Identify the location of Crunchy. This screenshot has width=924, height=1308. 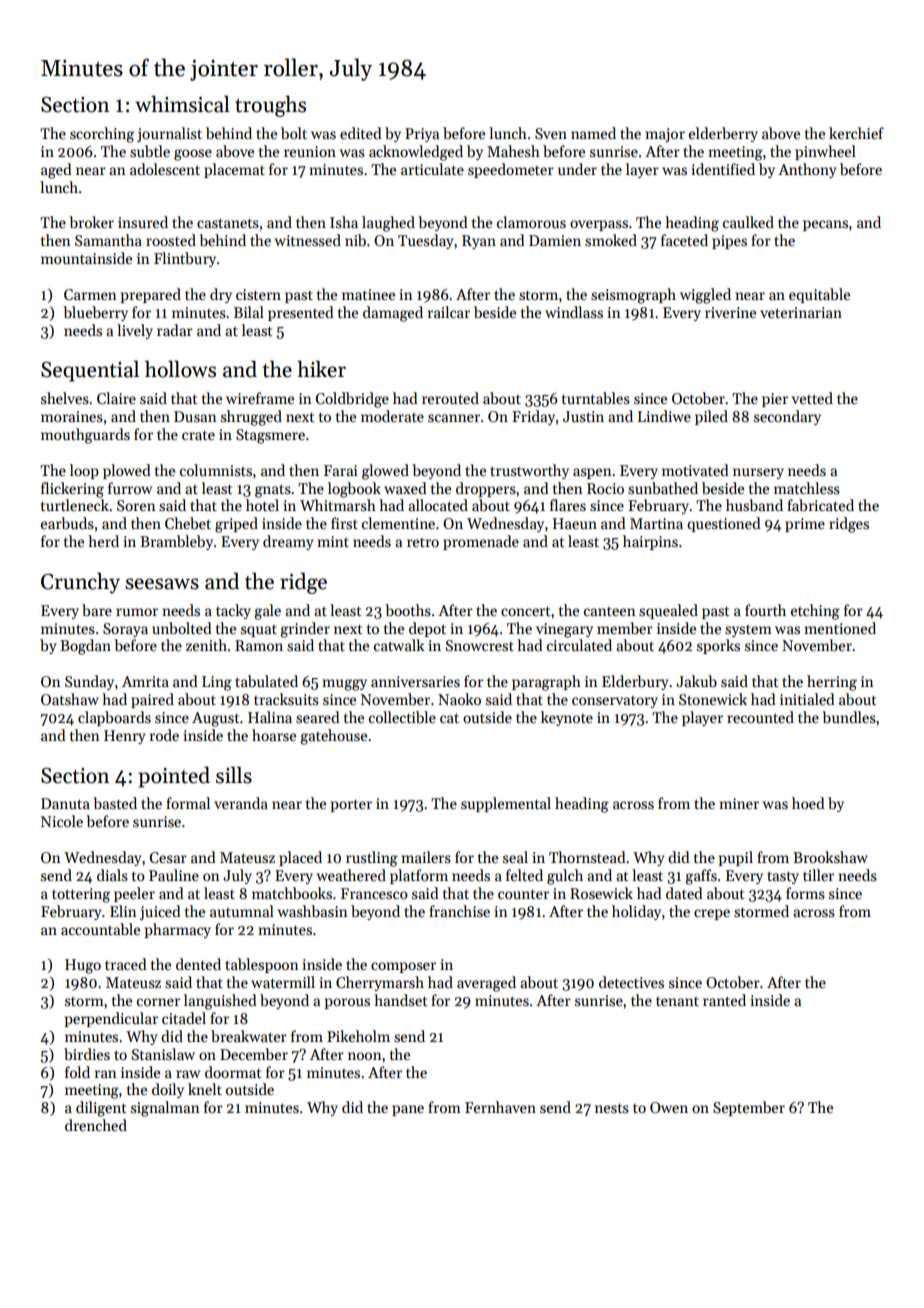
(80, 583).
